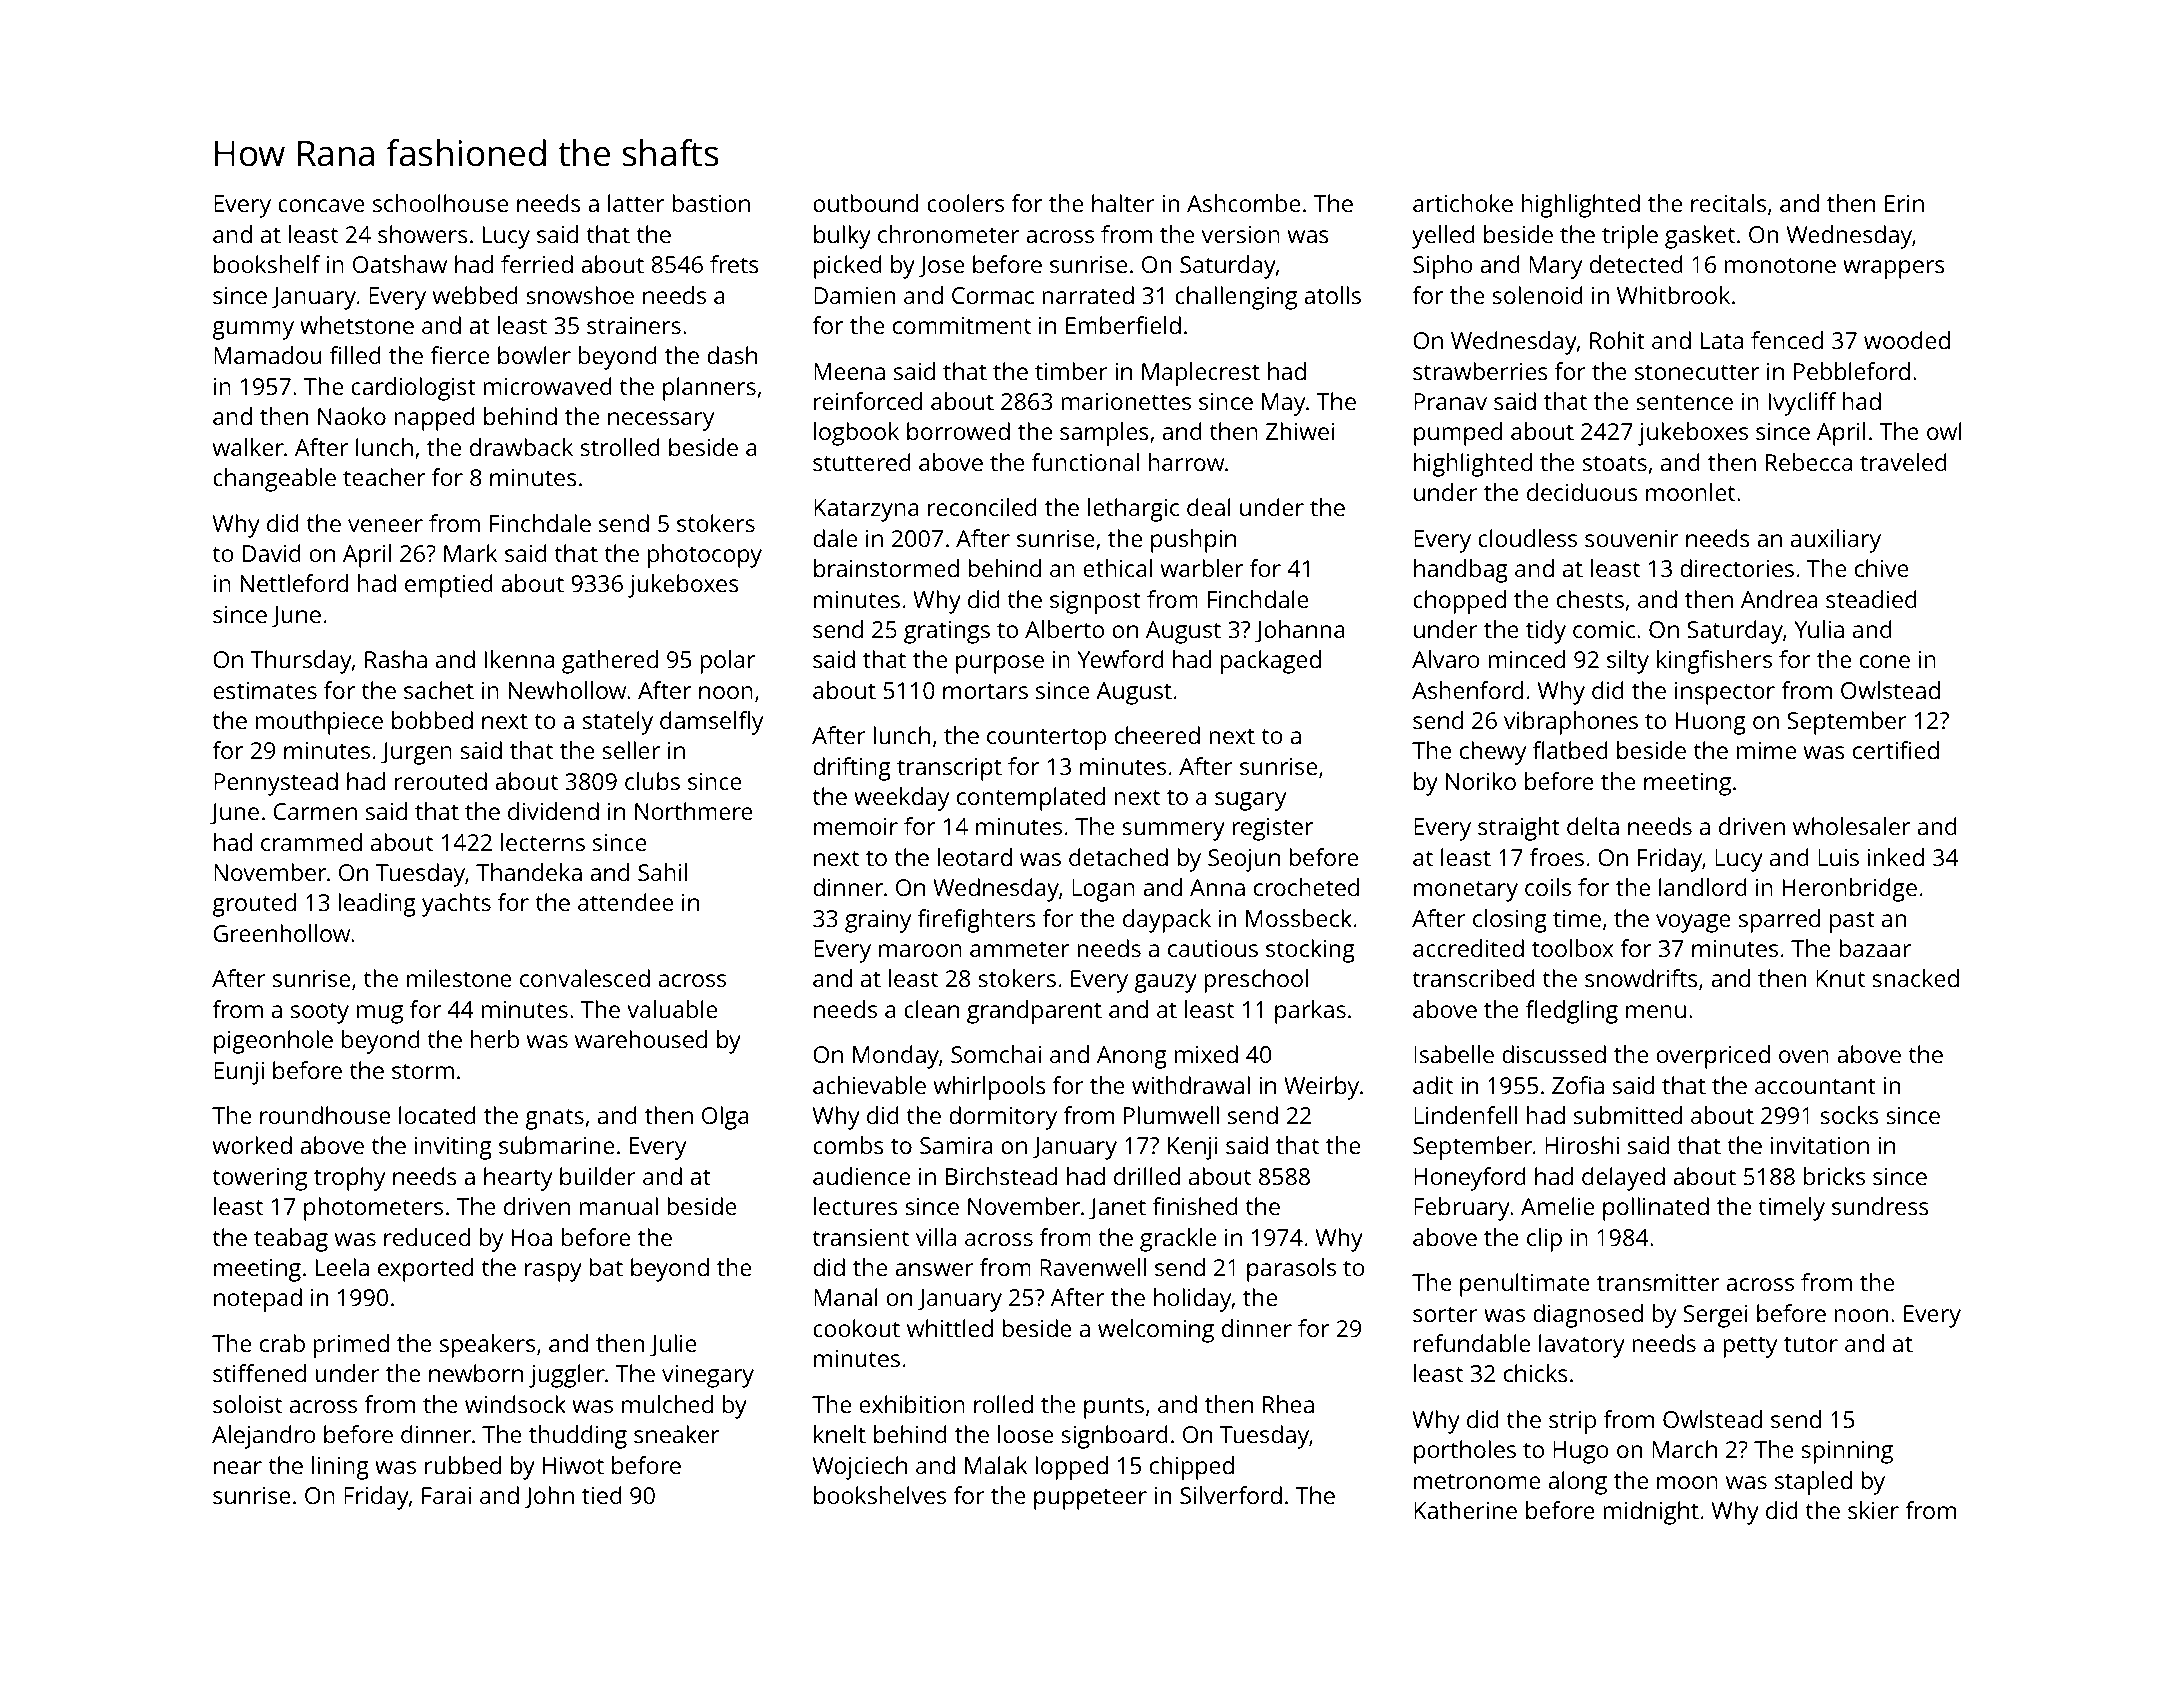 The height and width of the page is (1683, 2178). I want to click on teabag, so click(291, 1240).
